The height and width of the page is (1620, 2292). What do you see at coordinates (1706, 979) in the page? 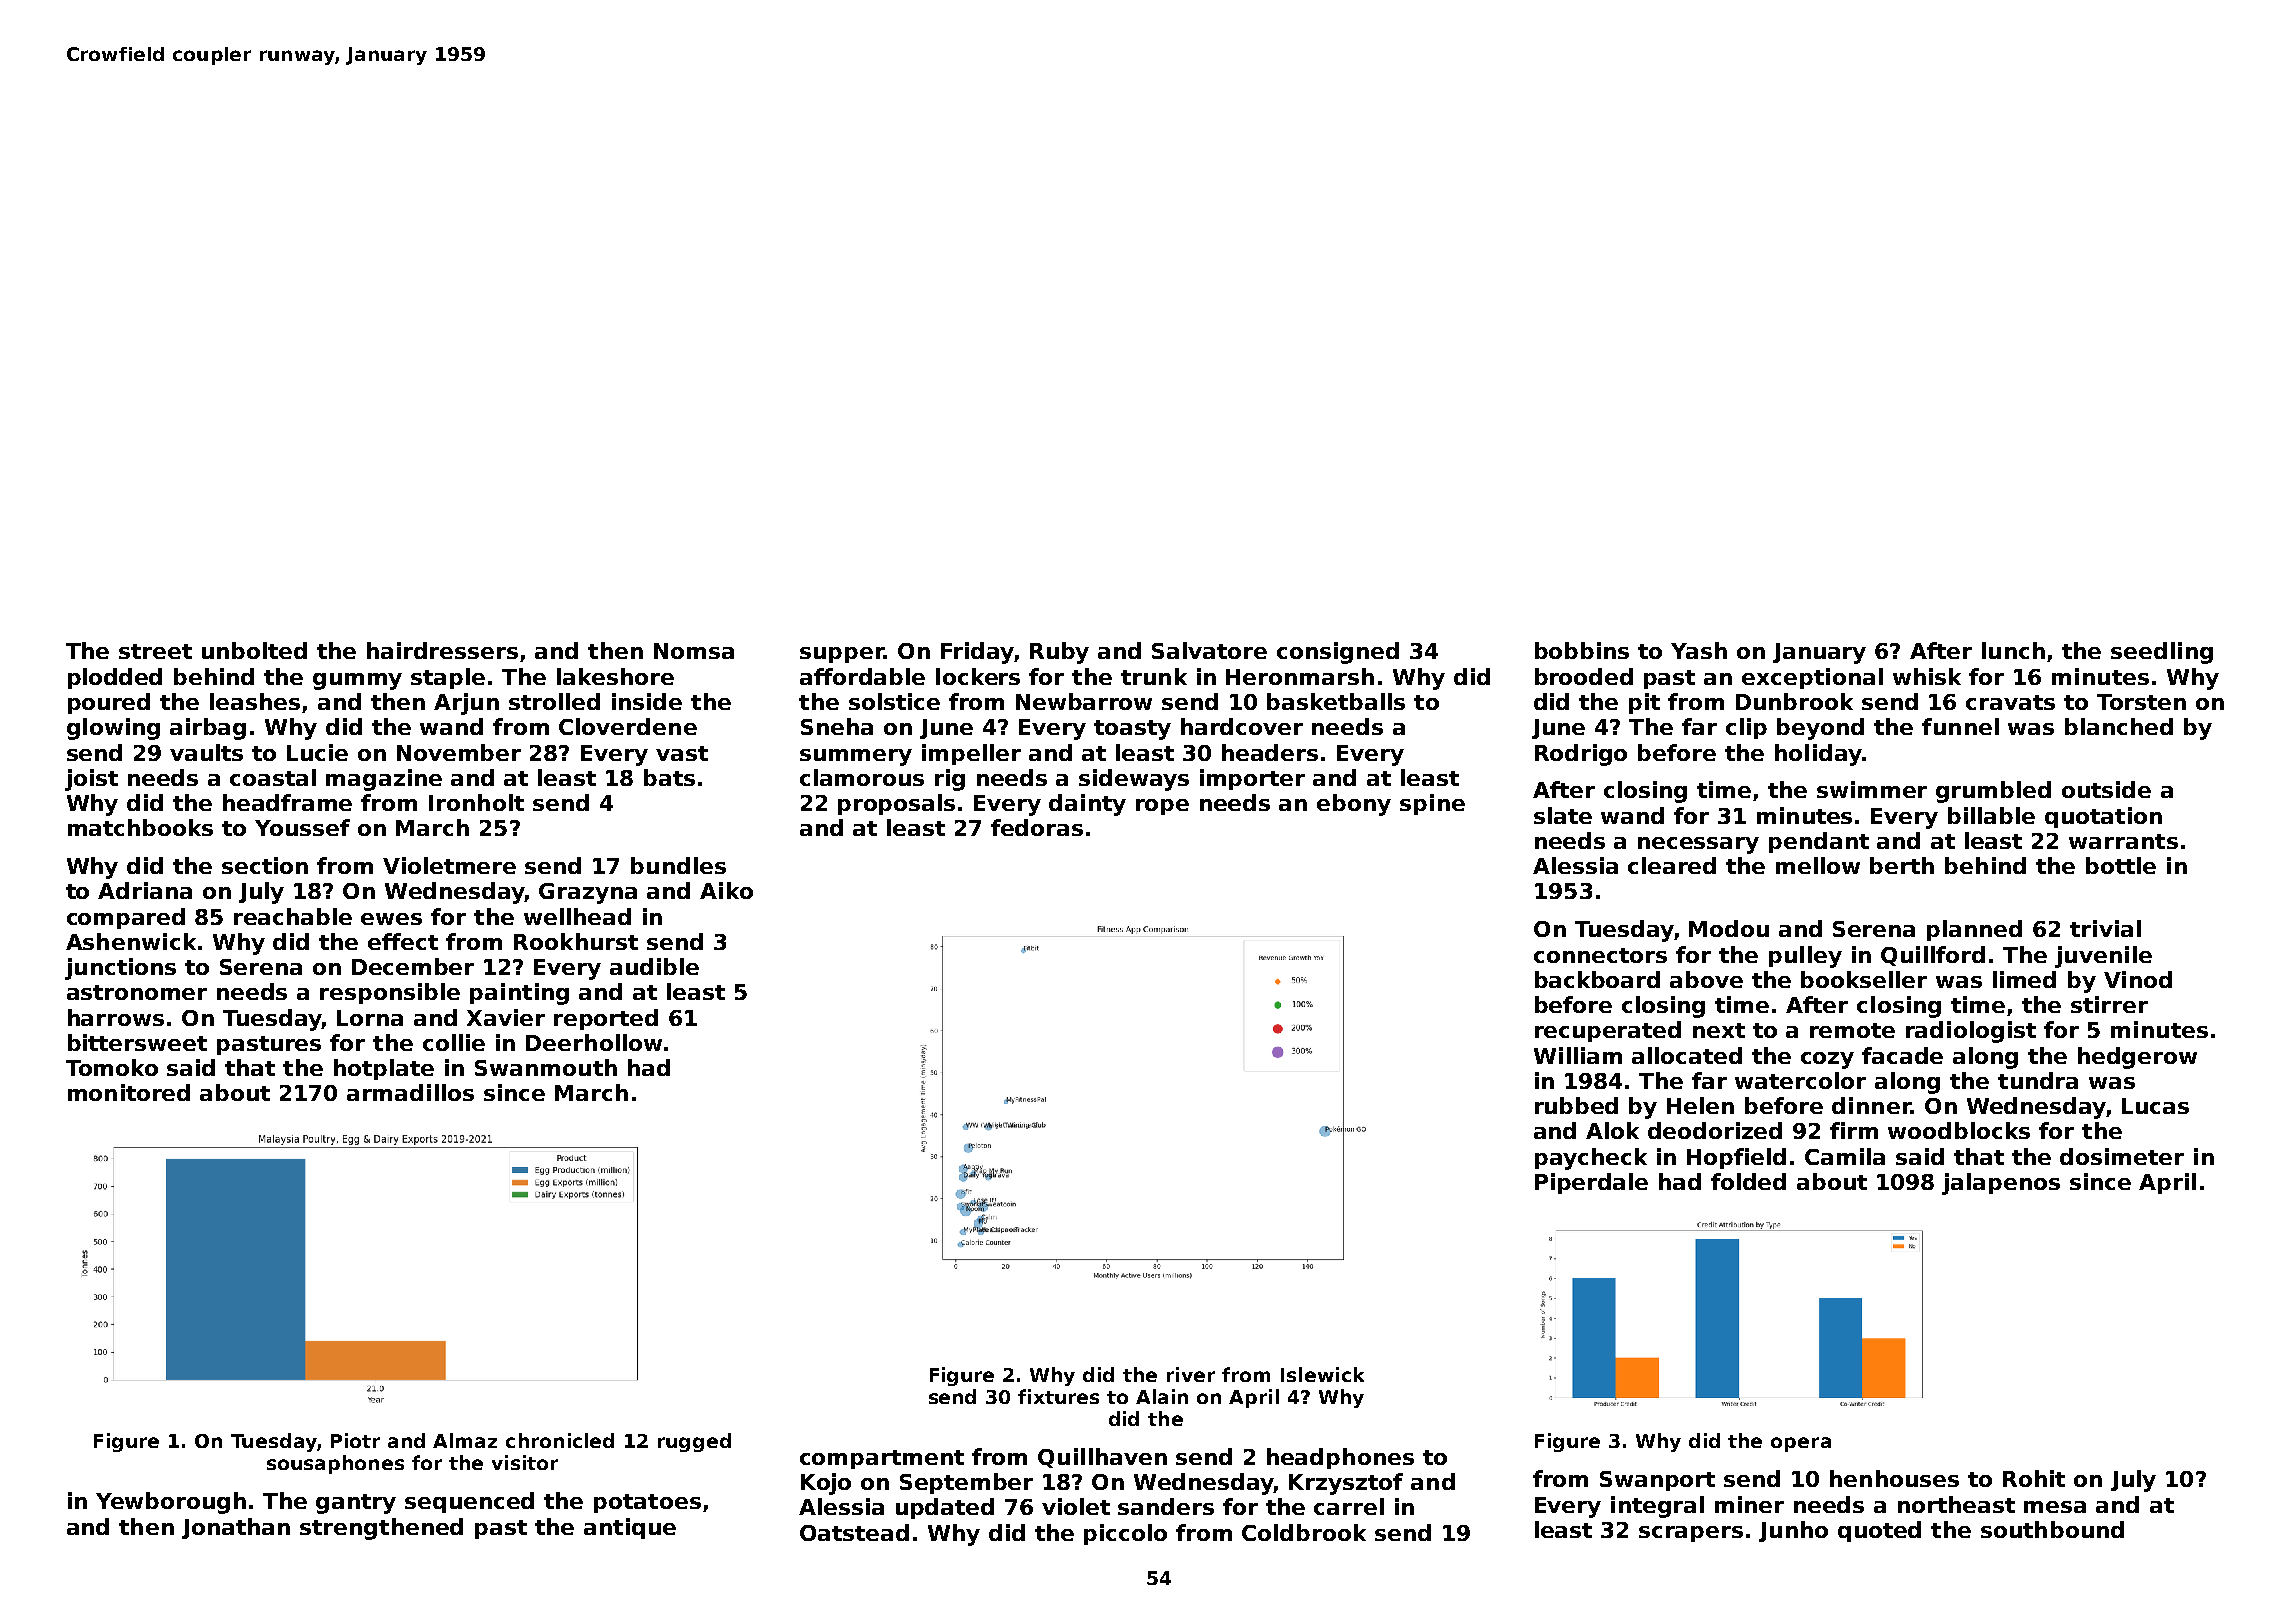
I see `above` at bounding box center [1706, 979].
